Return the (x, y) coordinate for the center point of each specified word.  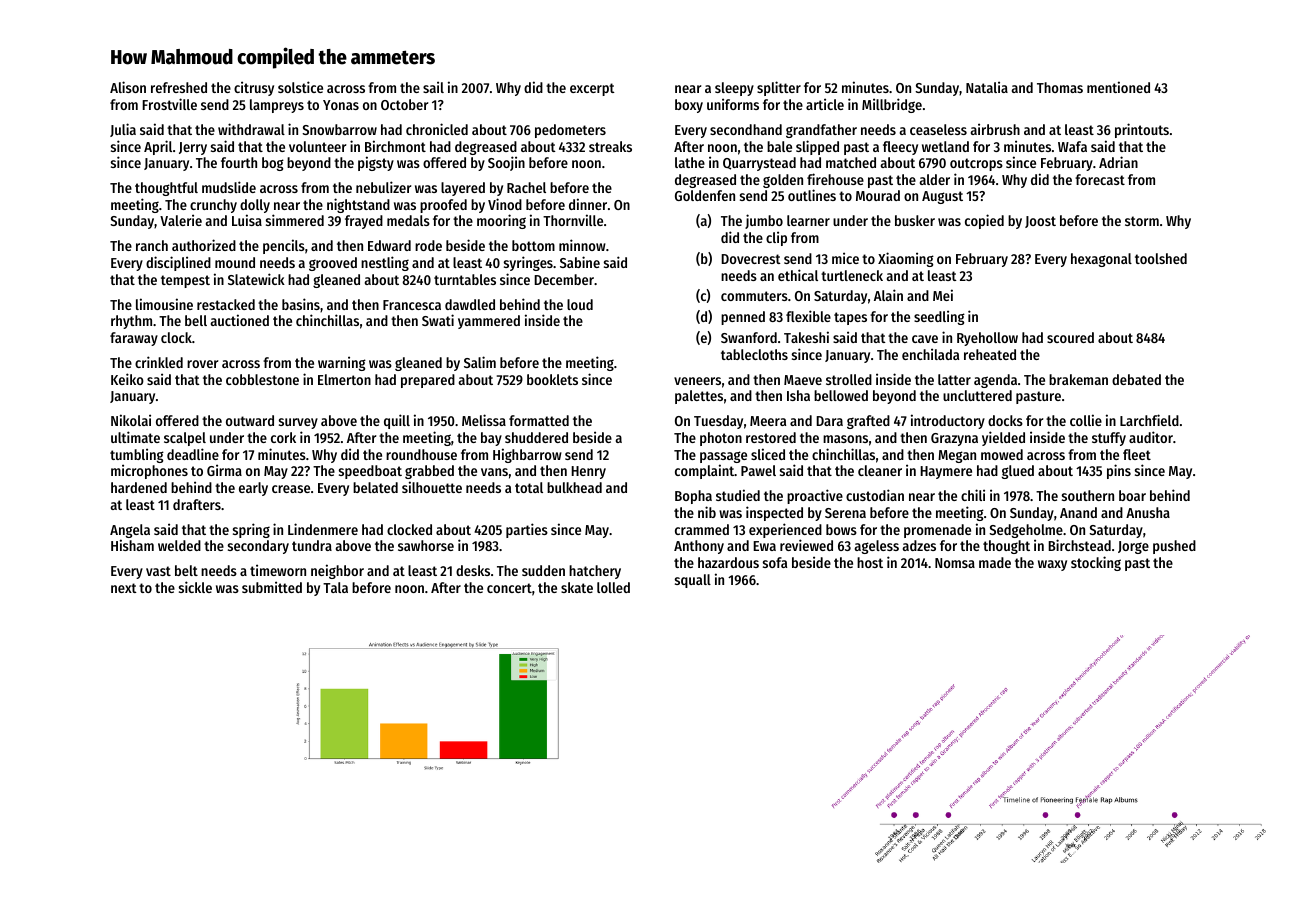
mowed (1002, 454)
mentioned (1118, 87)
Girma (224, 470)
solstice (300, 87)
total (529, 487)
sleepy (734, 89)
